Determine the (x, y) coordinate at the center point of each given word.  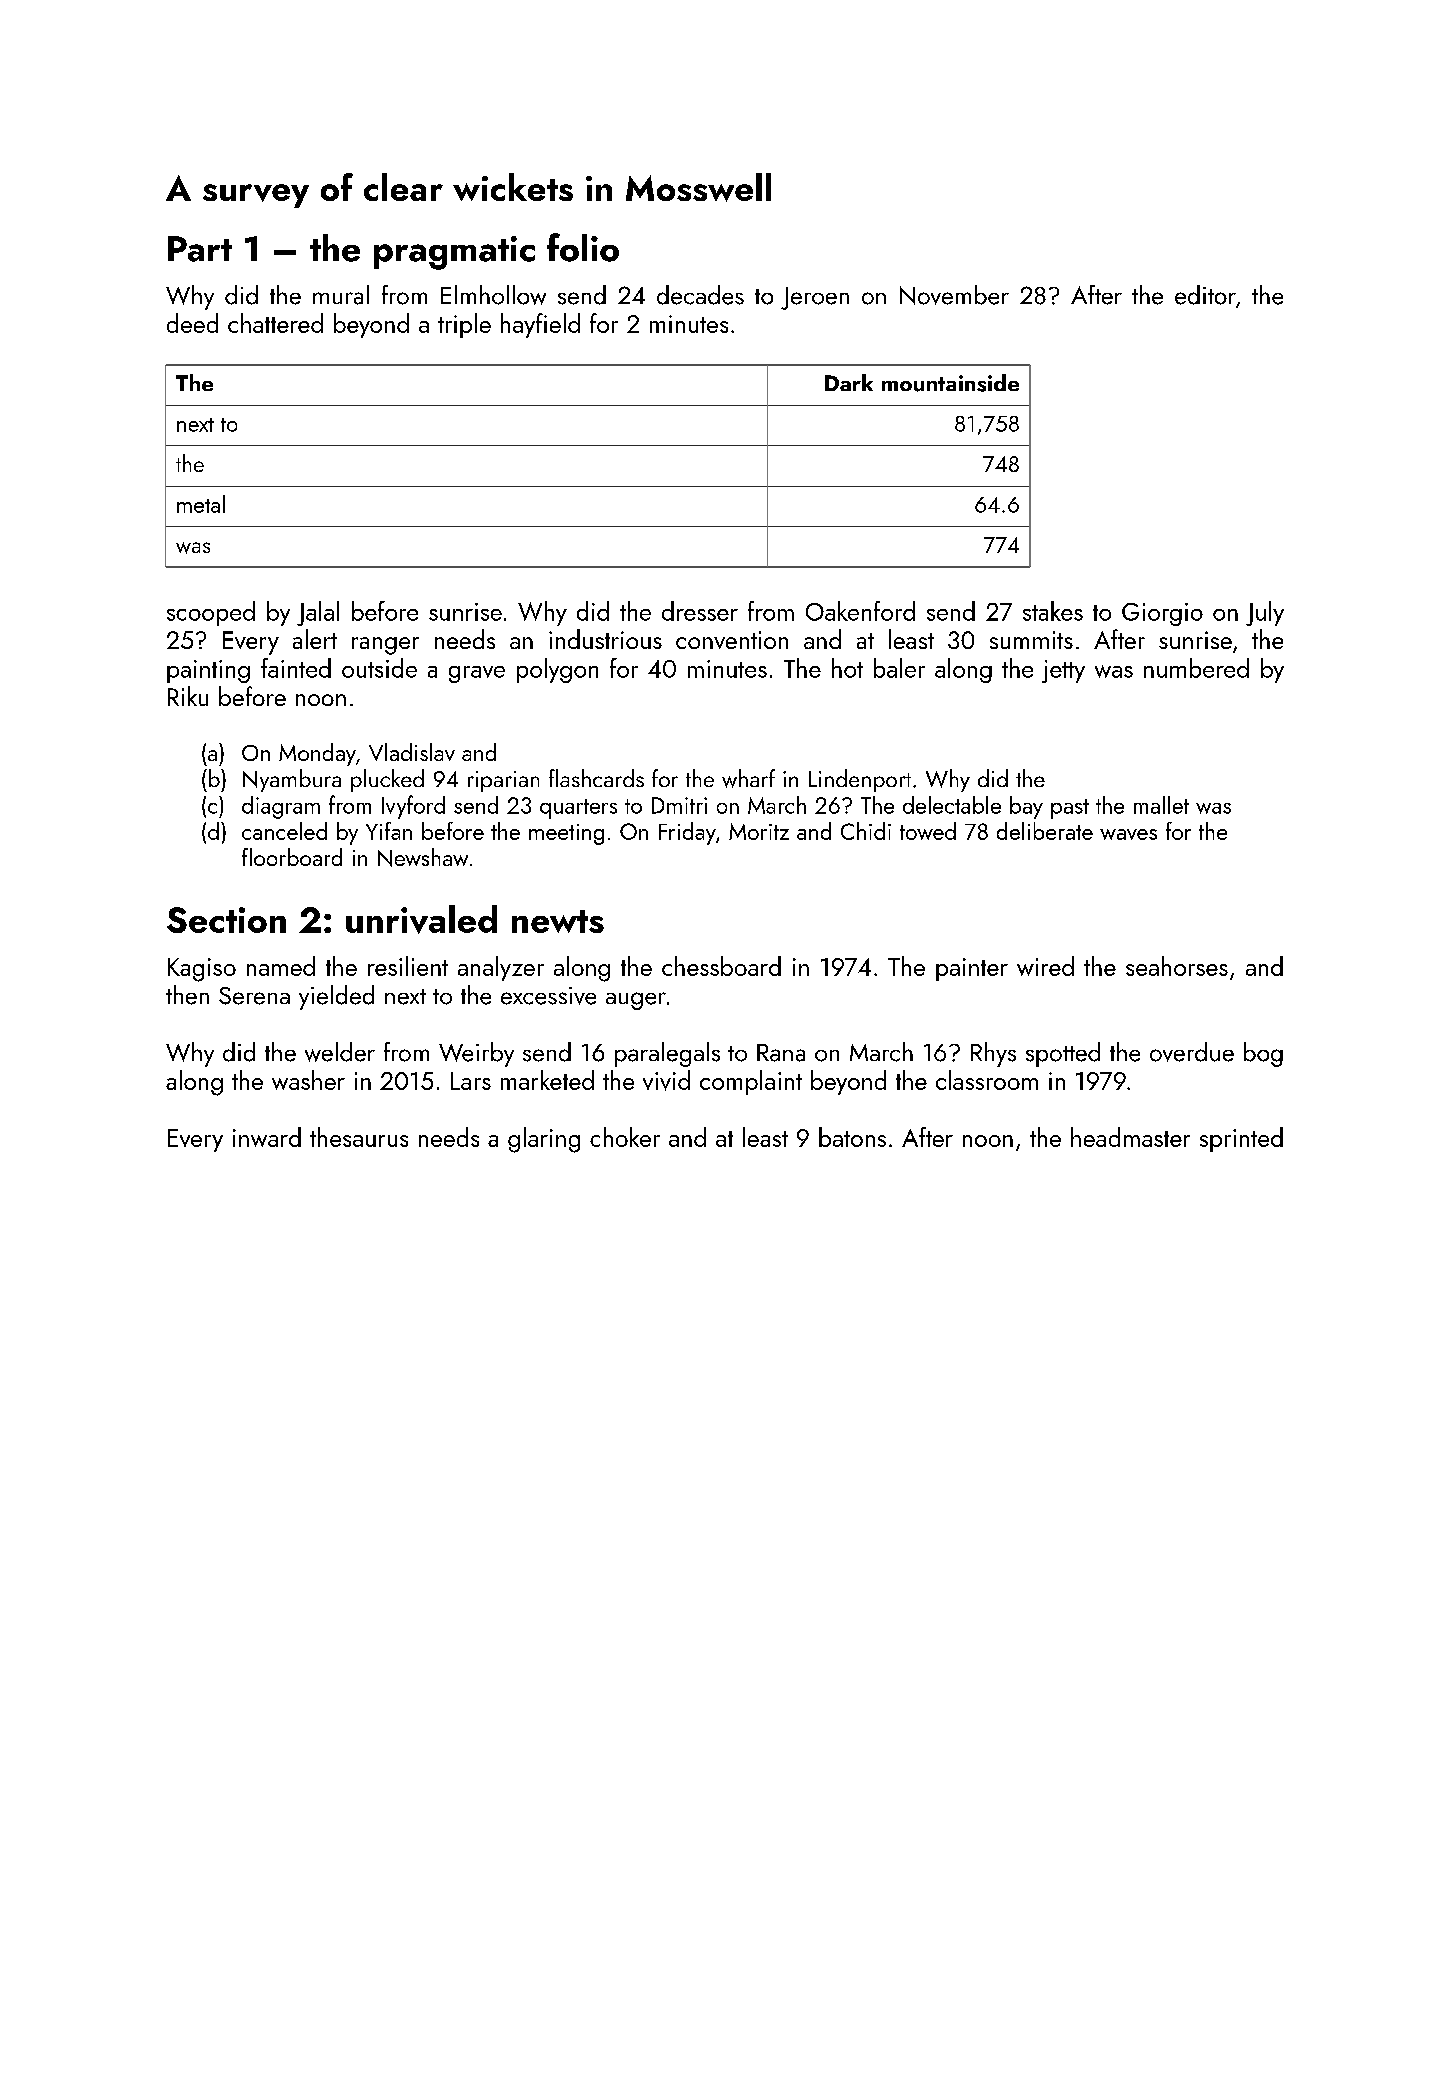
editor (1205, 295)
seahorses (1177, 966)
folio (583, 247)
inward (267, 1137)
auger (636, 1001)
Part (200, 249)
